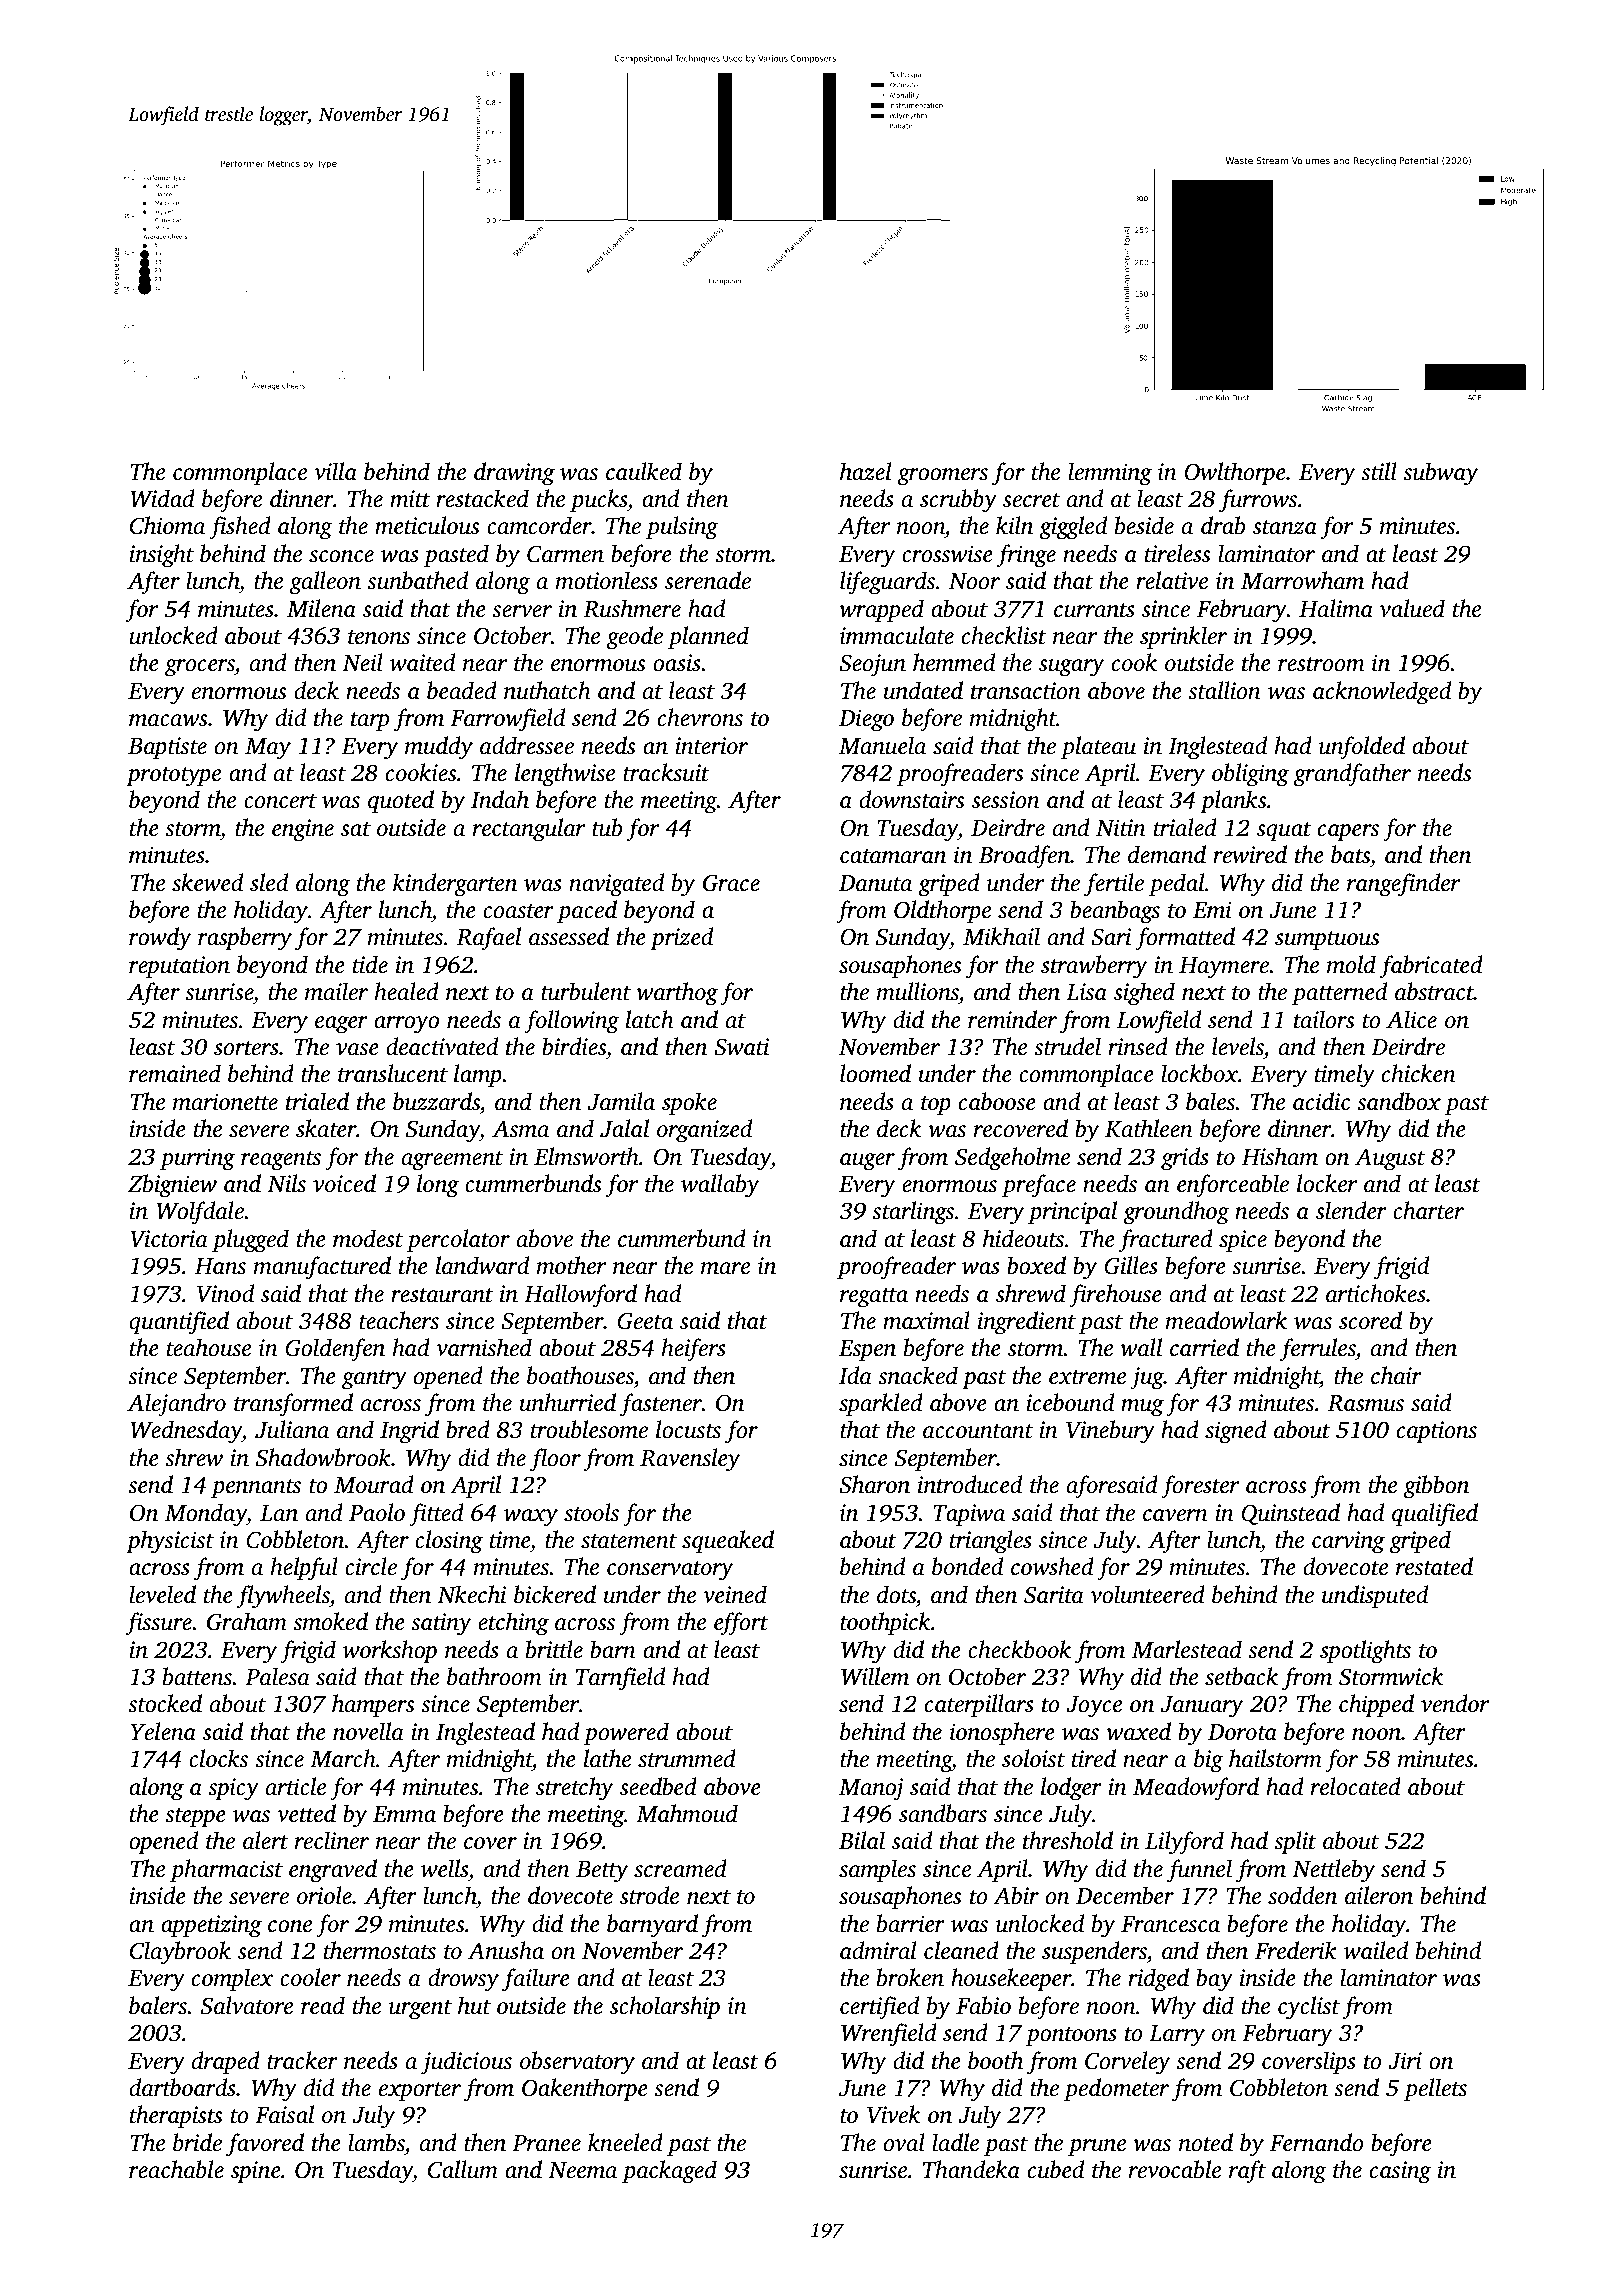 This screenshot has width=1620, height=2292. Describe the element at coordinates (1351, 1210) in the screenshot. I see `slender` at that location.
